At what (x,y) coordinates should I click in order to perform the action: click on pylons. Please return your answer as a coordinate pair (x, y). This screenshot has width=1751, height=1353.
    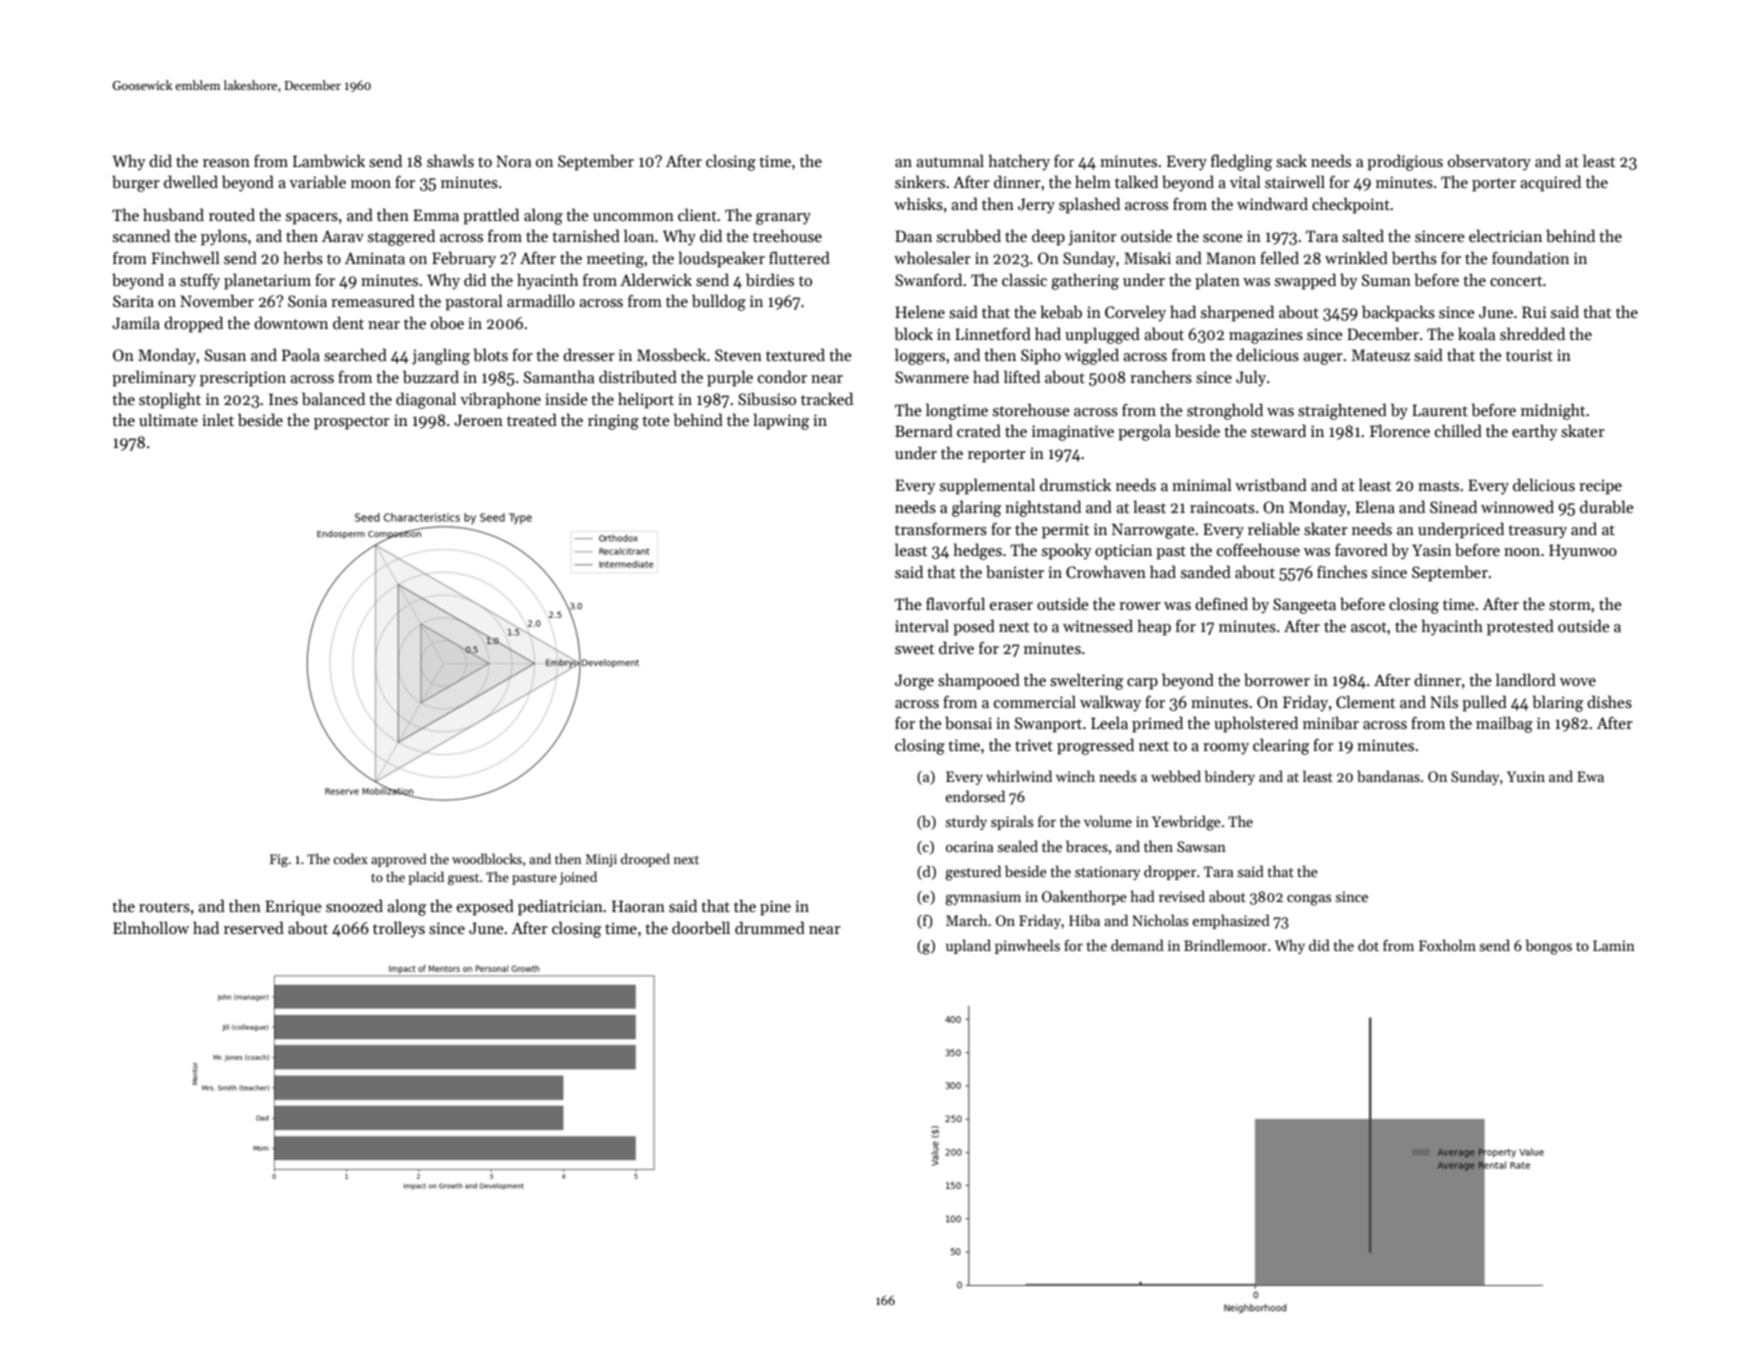
    Looking at the image, I should click on (224, 237).
